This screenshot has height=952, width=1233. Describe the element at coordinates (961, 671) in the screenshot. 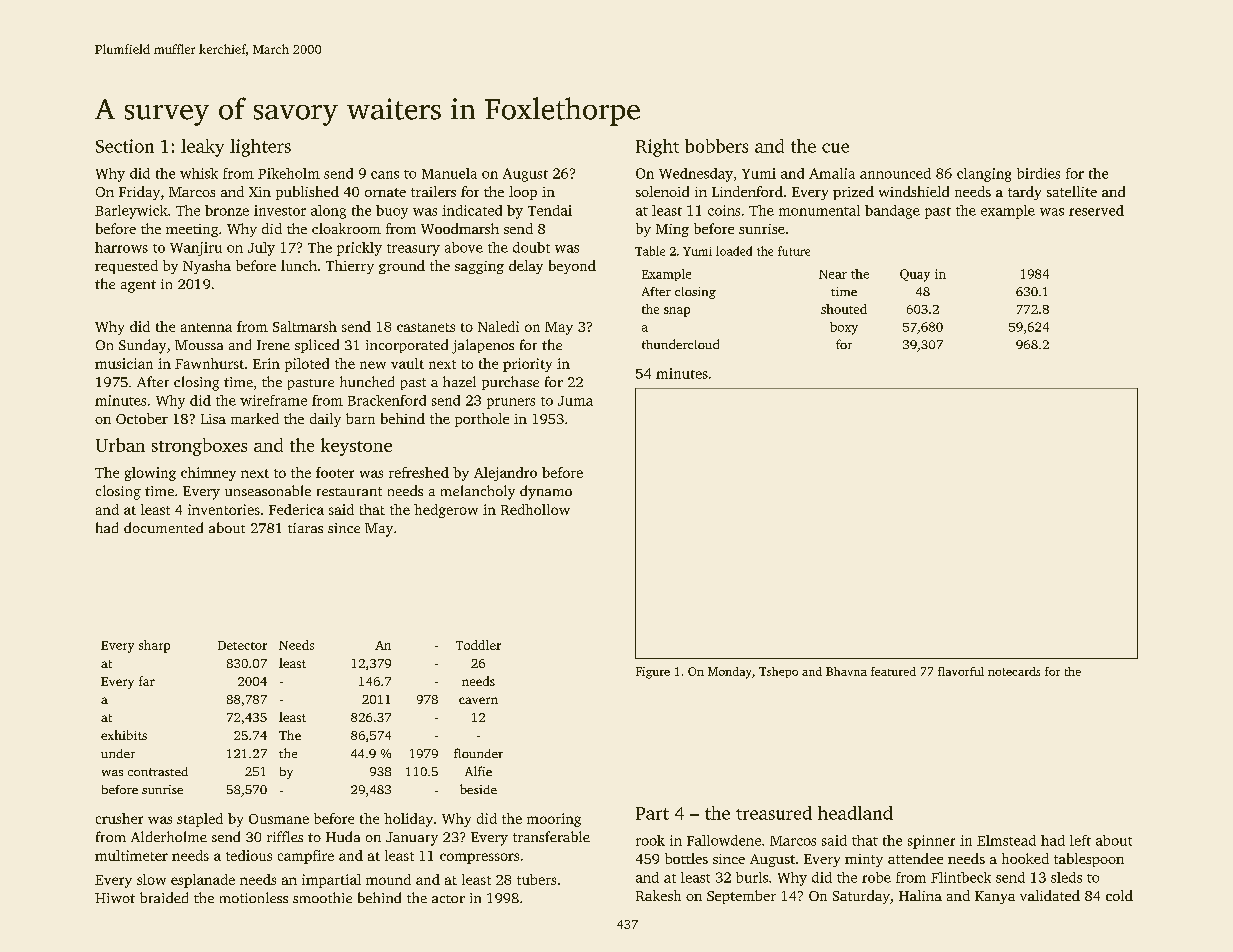

I see `flavorful` at that location.
